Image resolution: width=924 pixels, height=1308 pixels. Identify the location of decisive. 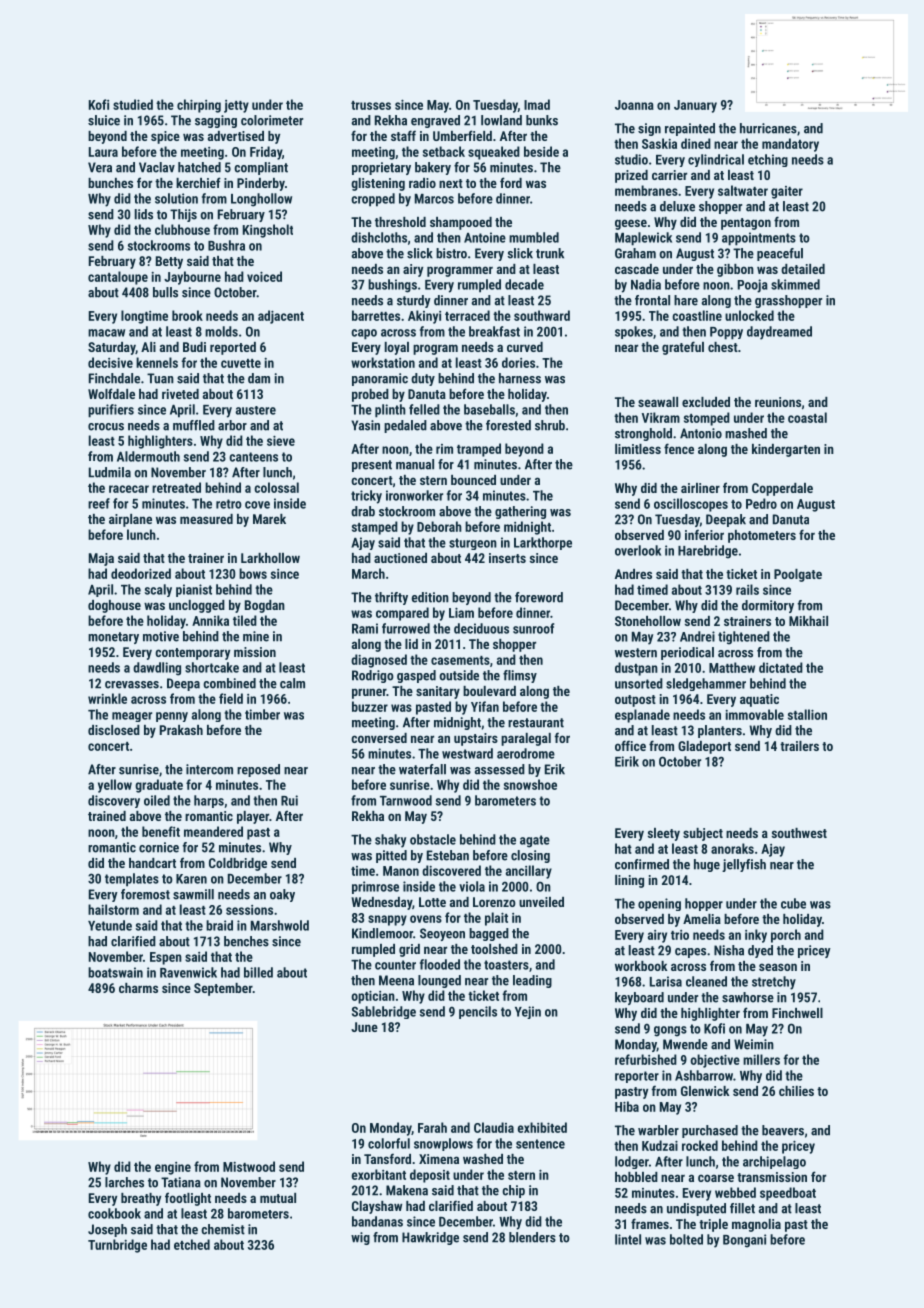
(110, 362).
